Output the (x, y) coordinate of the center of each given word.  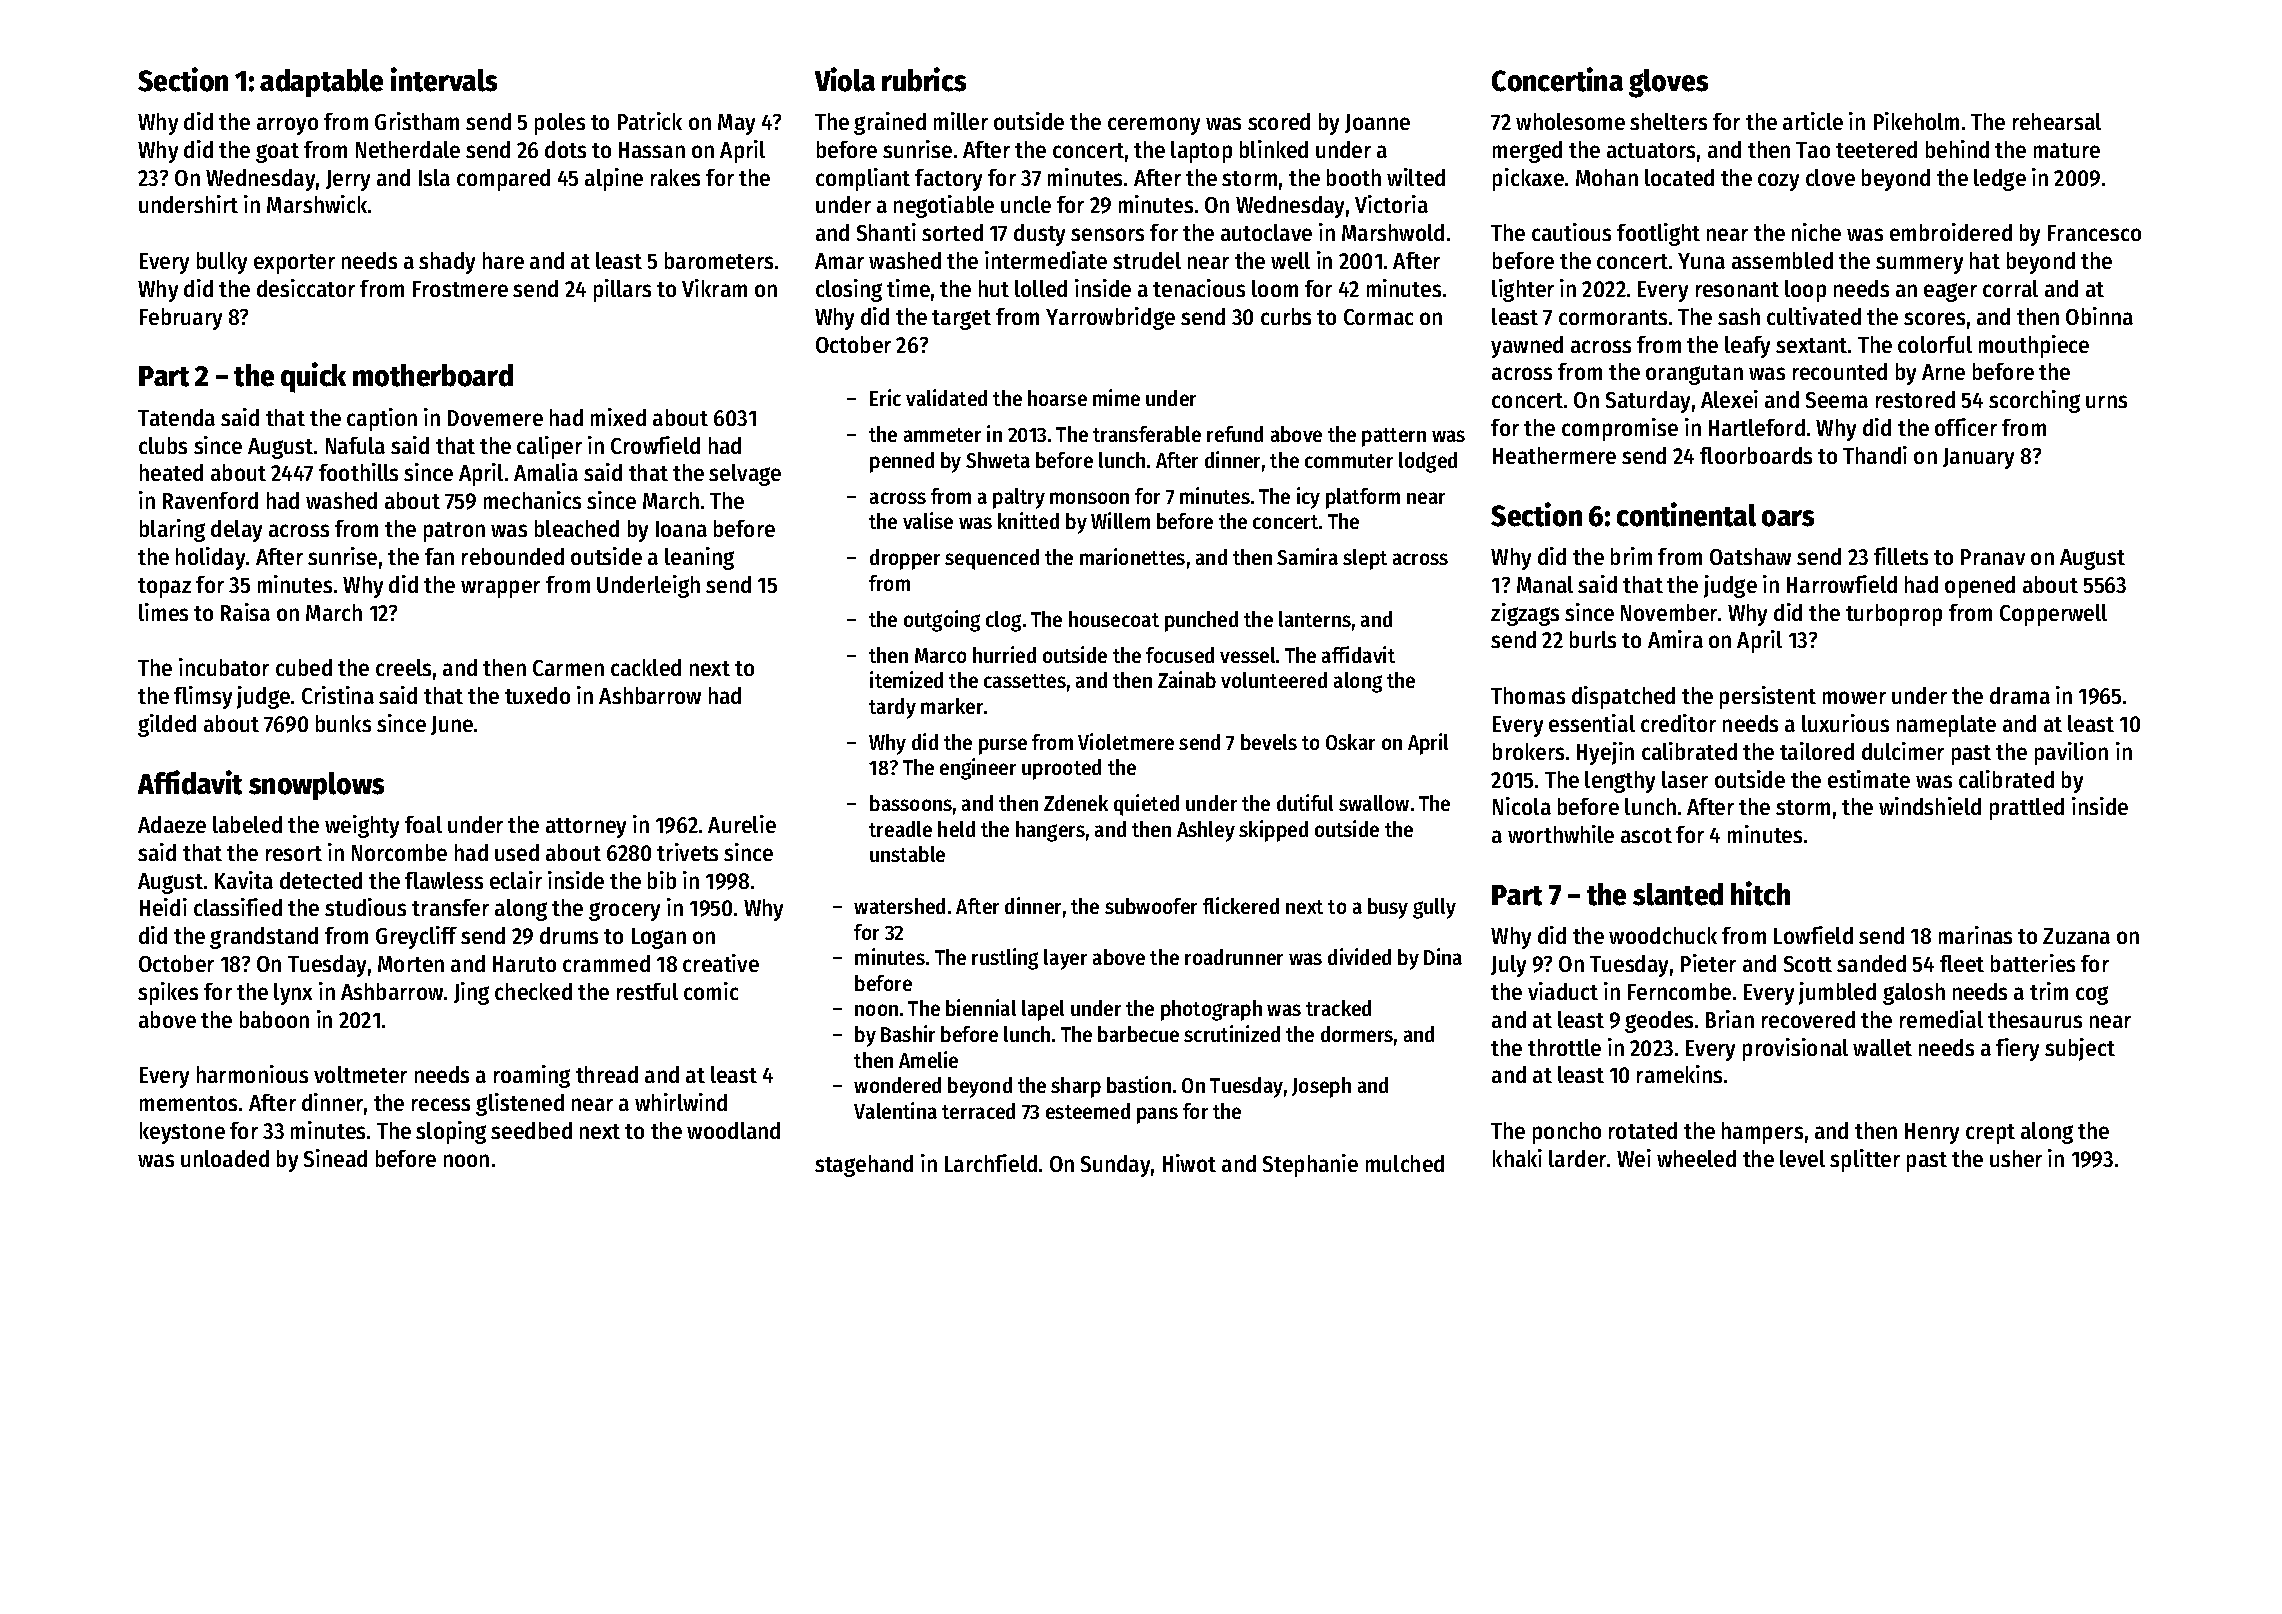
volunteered (1274, 680)
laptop (1201, 152)
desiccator (306, 288)
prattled (2027, 809)
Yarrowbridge (1110, 318)
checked (533, 991)
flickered (1241, 905)
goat (277, 153)
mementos (188, 1103)
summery (1919, 265)
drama (2020, 695)
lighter (1523, 290)
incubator (224, 667)
